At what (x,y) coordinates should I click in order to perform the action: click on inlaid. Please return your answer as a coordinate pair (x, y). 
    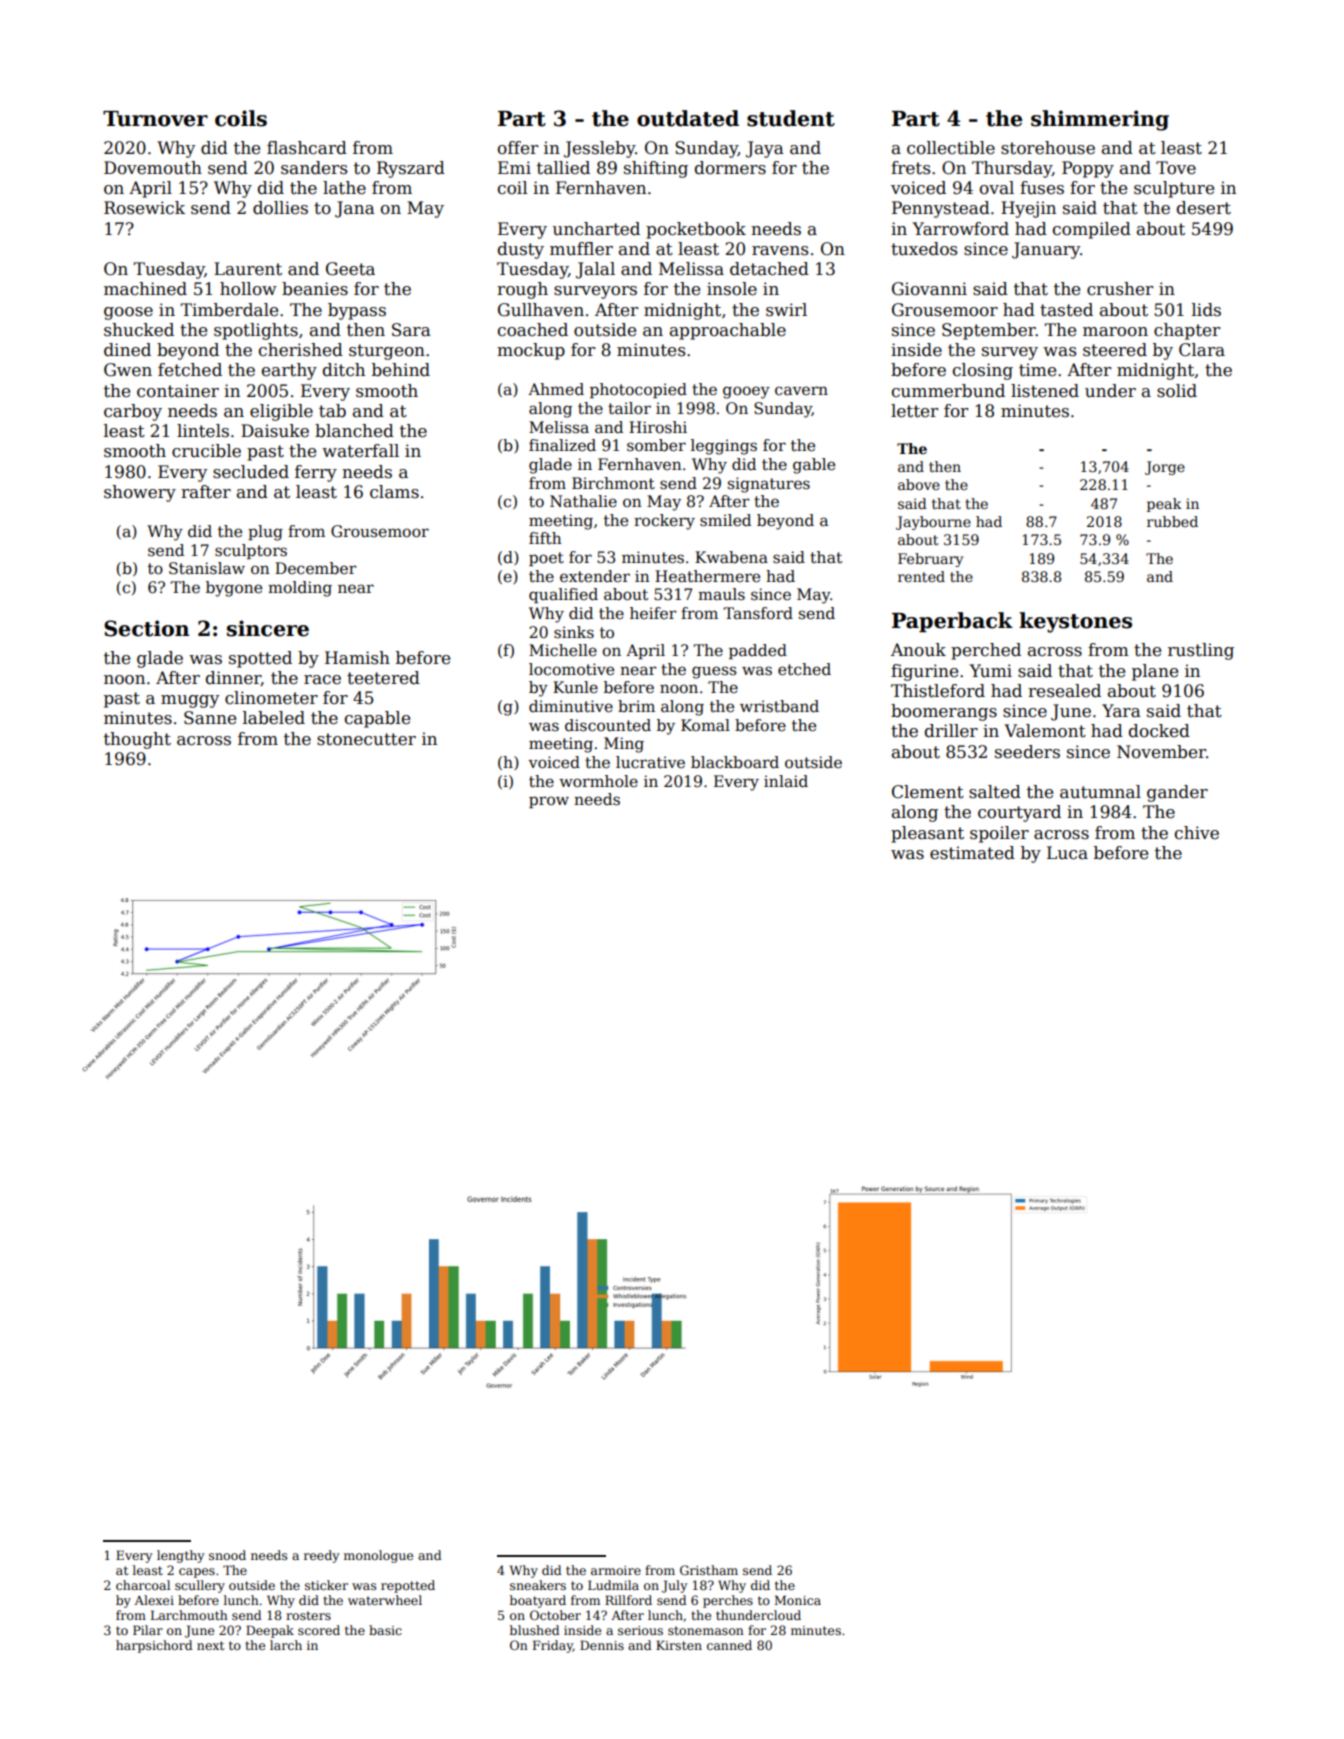
    Looking at the image, I should click on (786, 781).
